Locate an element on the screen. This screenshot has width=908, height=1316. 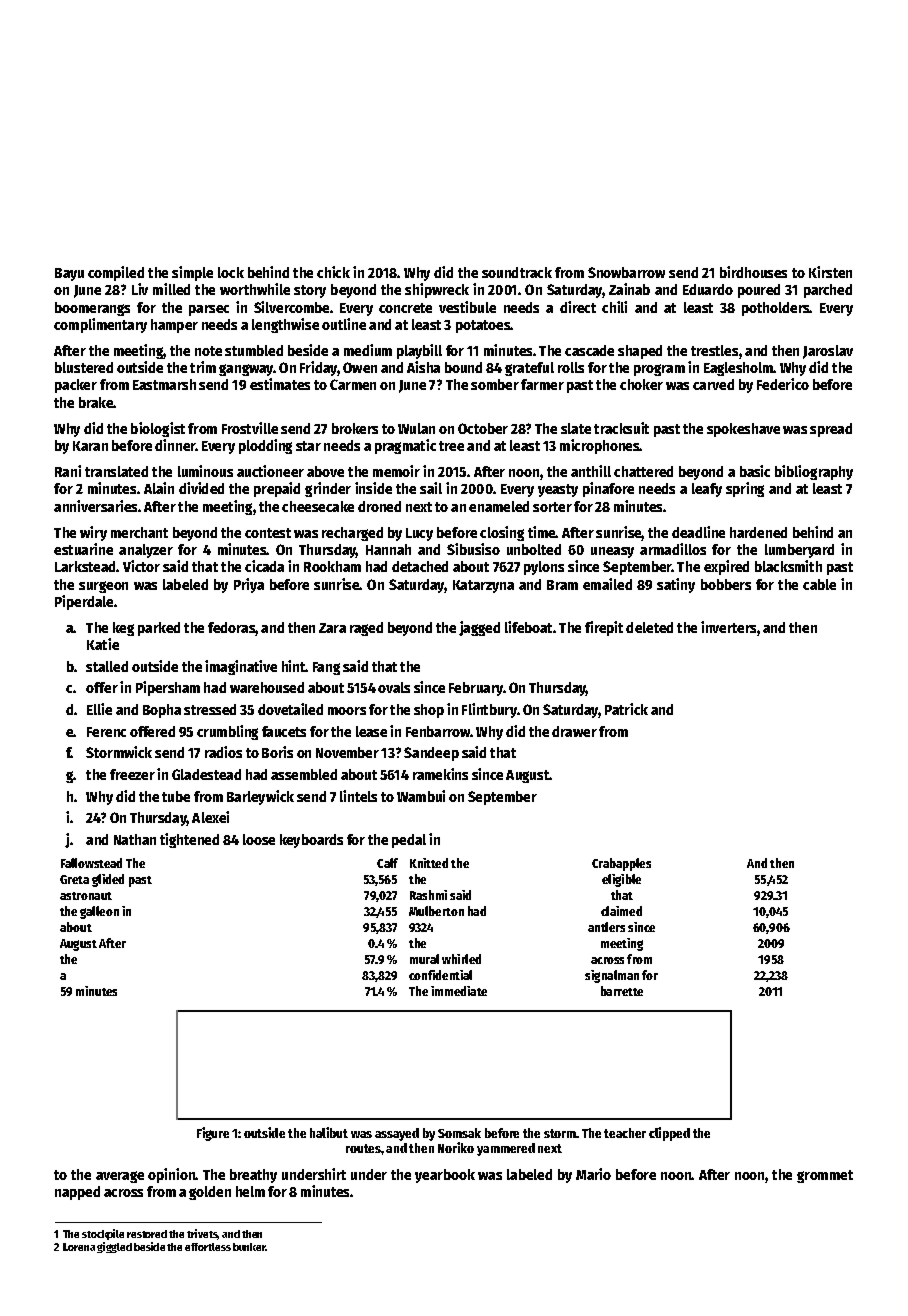
confidential is located at coordinates (440, 975).
